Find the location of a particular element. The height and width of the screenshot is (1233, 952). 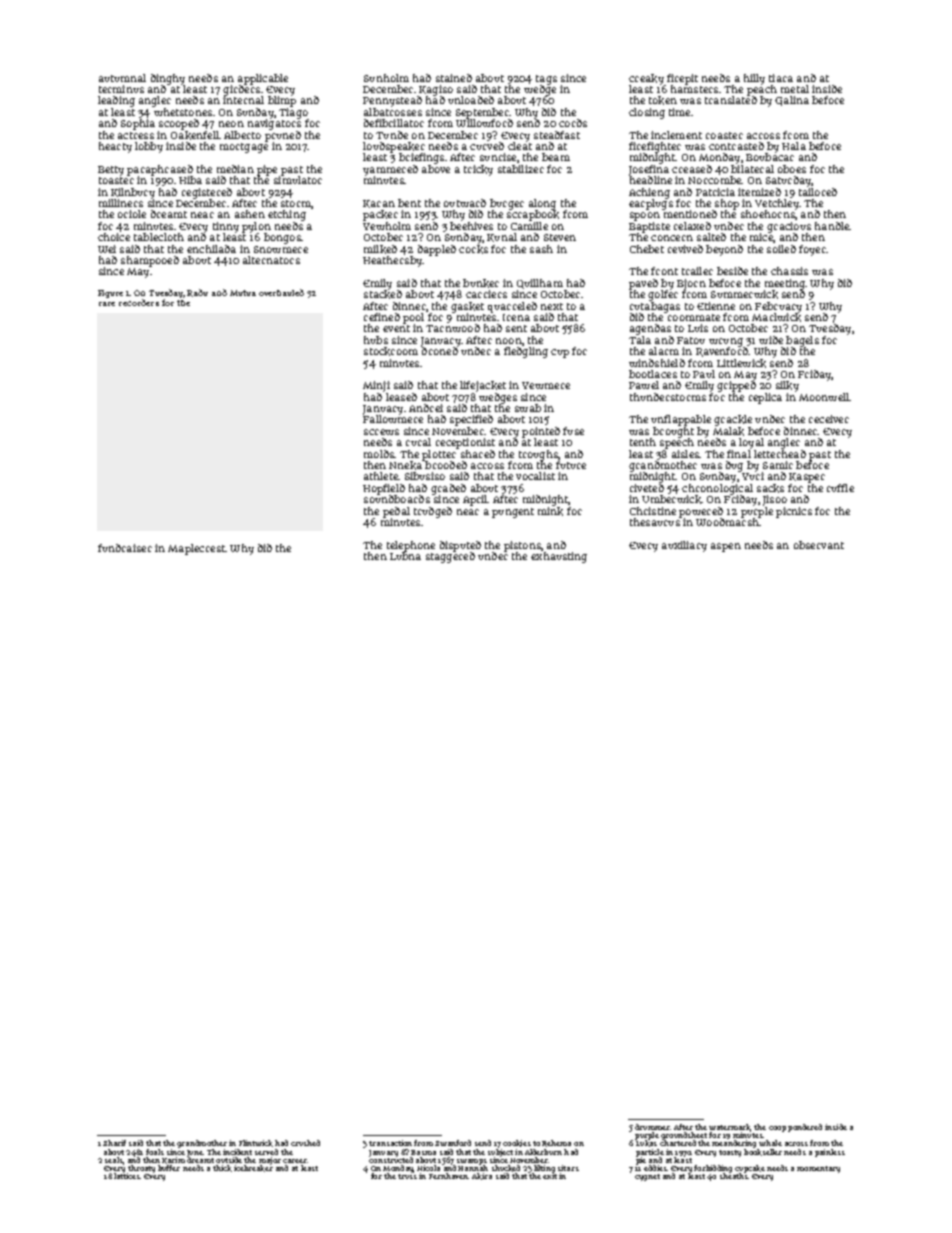

soundboards is located at coordinates (397, 499).
